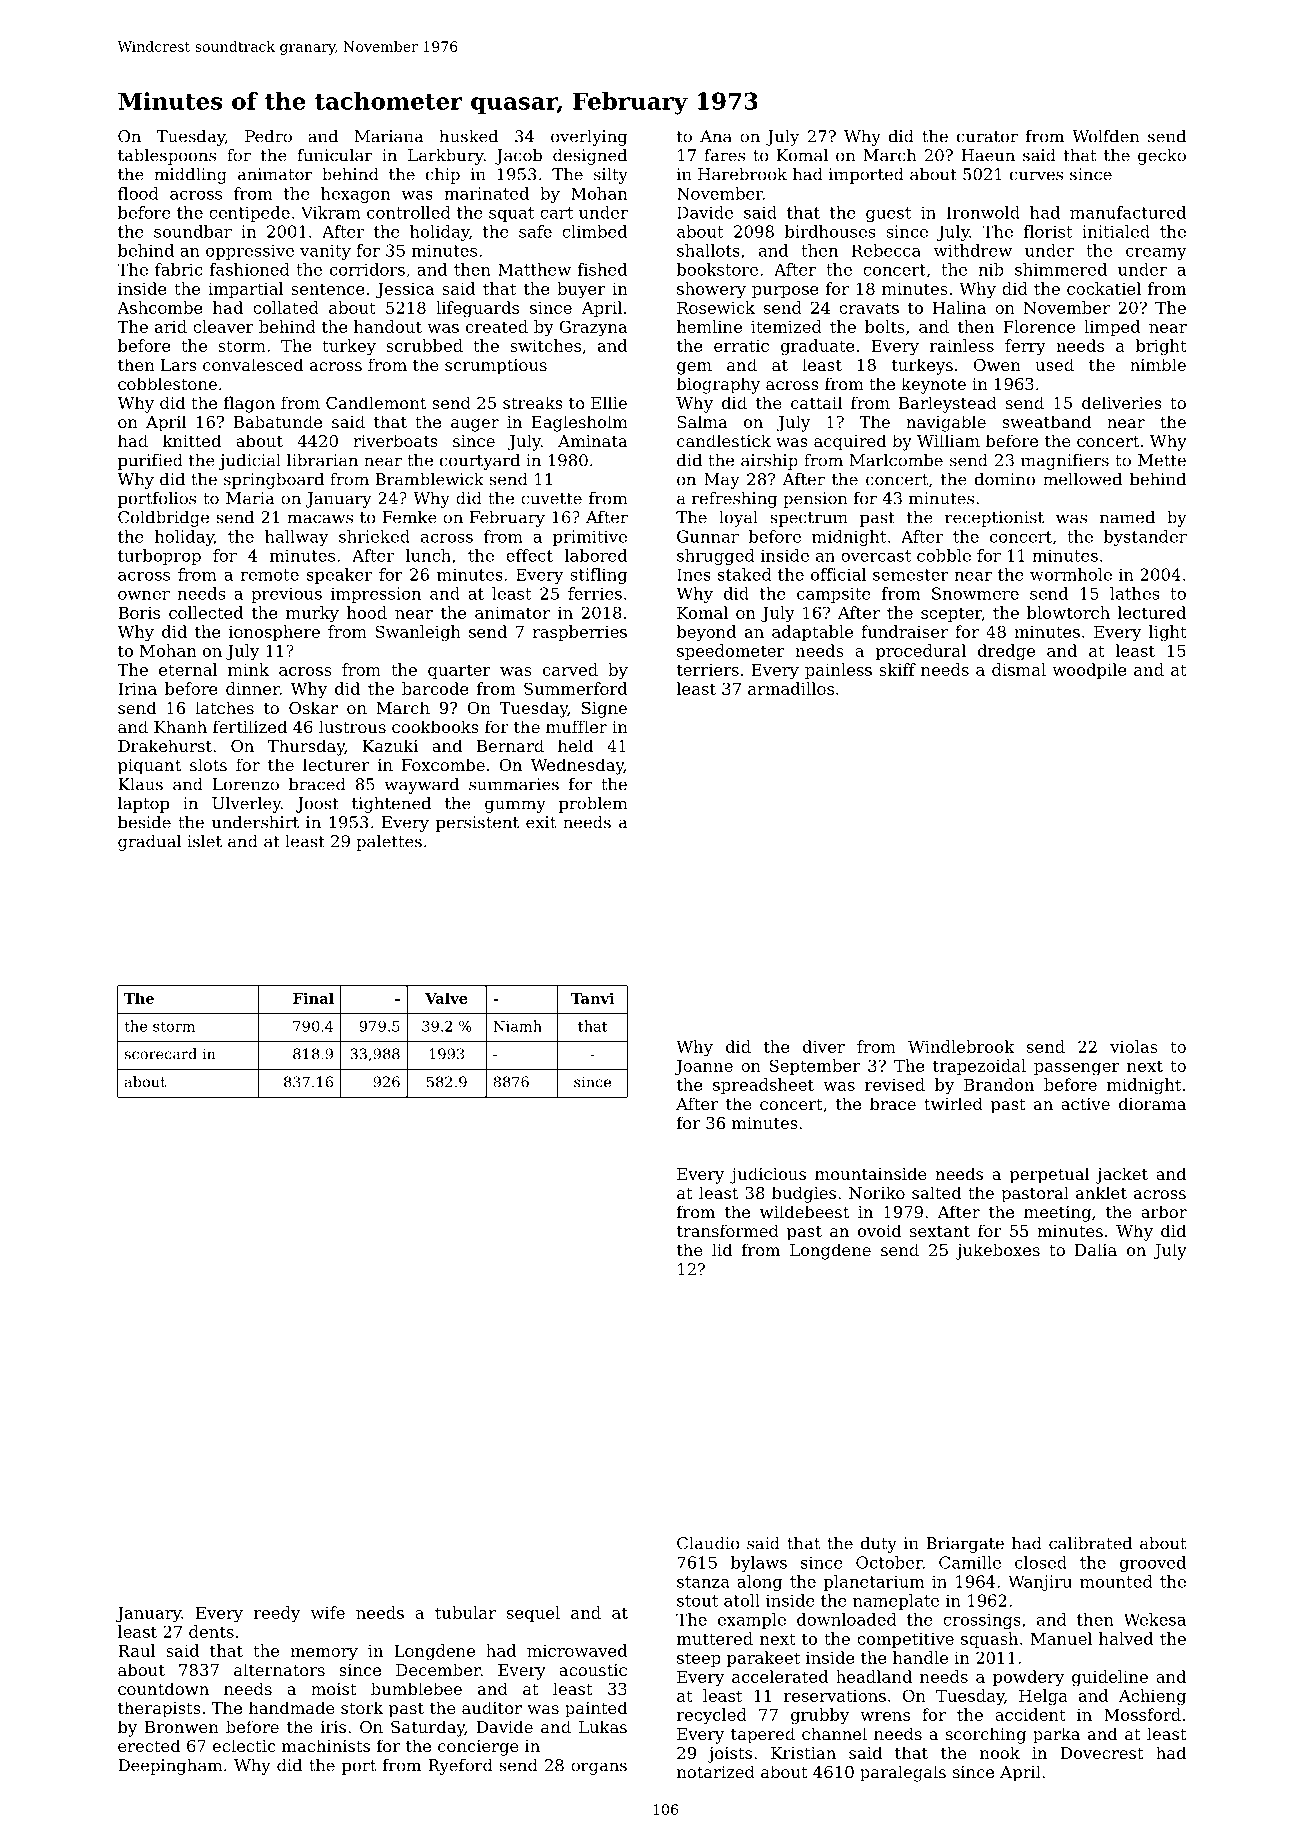 The height and width of the image is (1844, 1304). I want to click on wife, so click(328, 1612).
